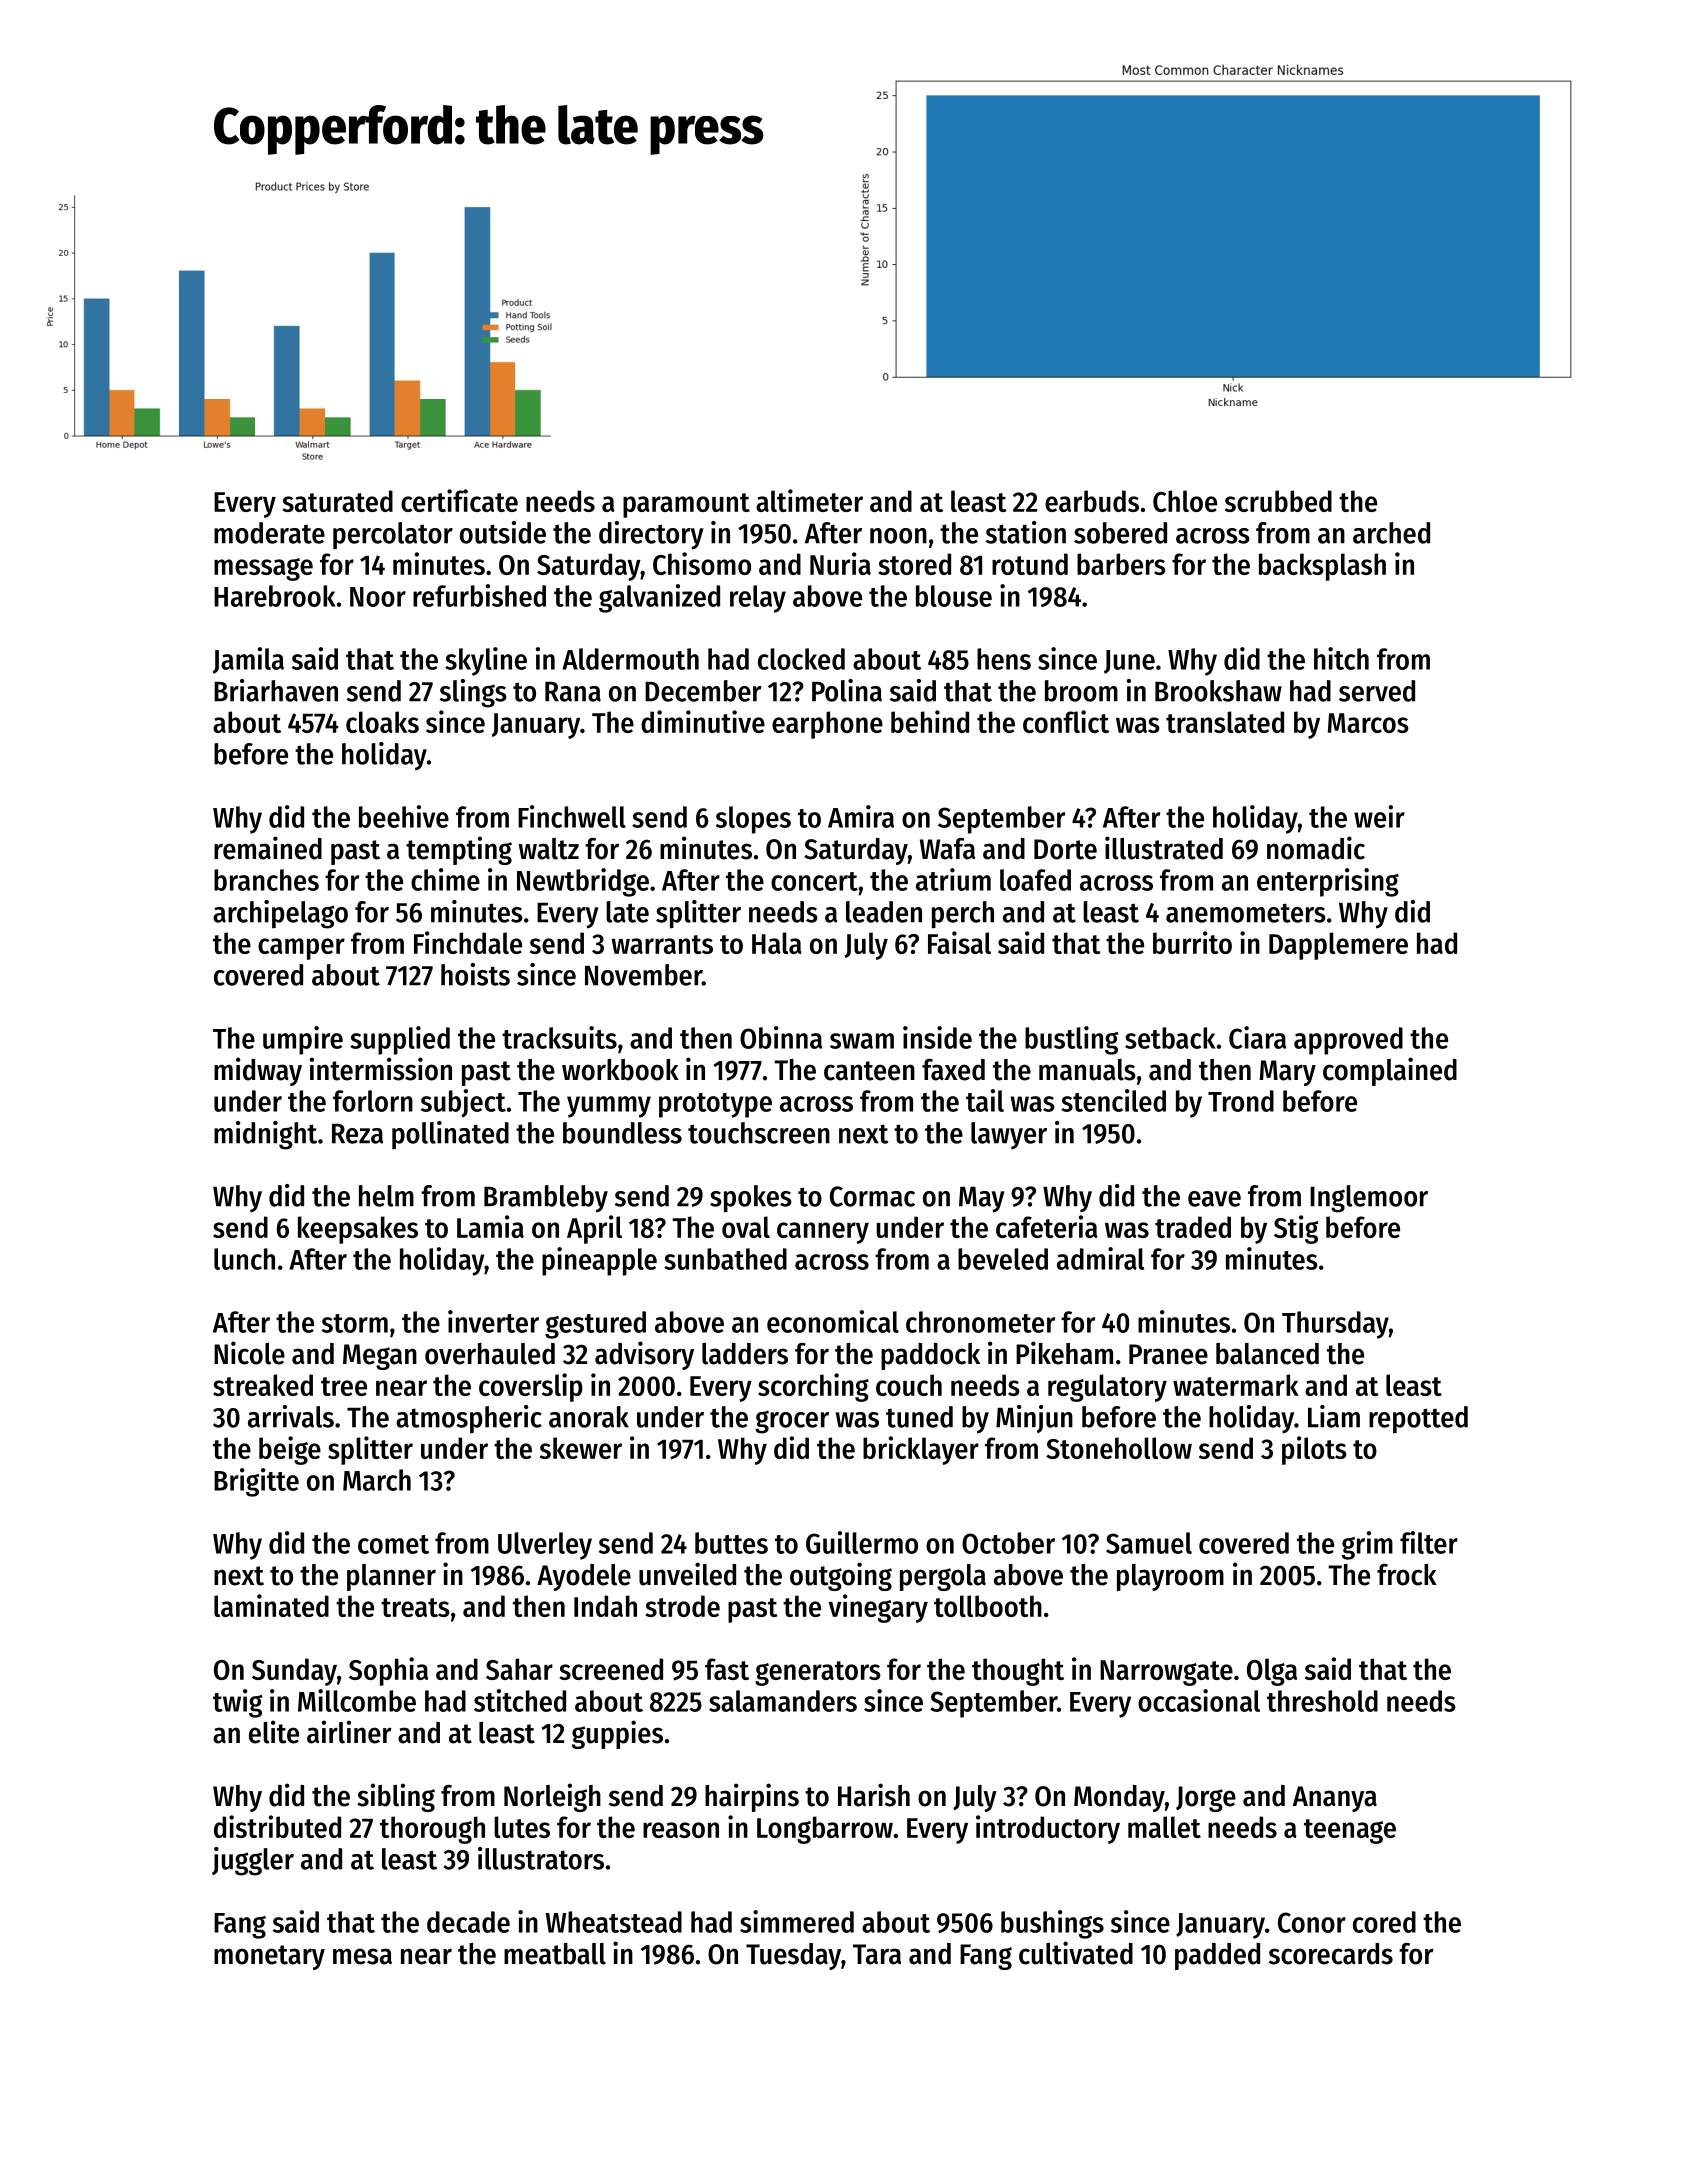  I want to click on hitch, so click(1341, 658).
